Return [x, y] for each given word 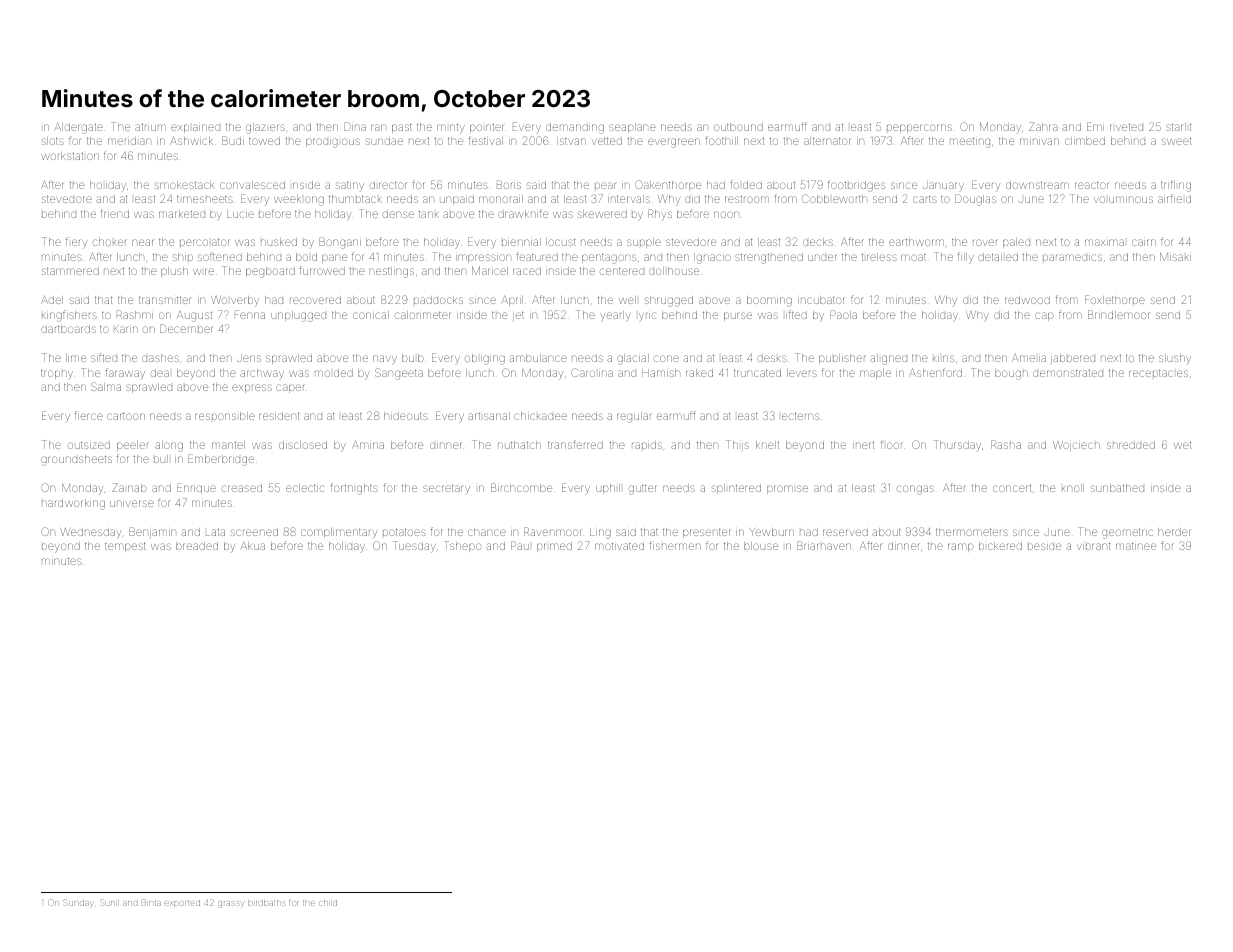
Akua [252, 546]
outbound [738, 127]
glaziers [265, 128]
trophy [57, 375]
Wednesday [90, 533]
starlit [1178, 127]
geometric [1127, 533]
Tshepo [462, 546]
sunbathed [1117, 488]
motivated [619, 546]
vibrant [1093, 546]
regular [634, 417]
